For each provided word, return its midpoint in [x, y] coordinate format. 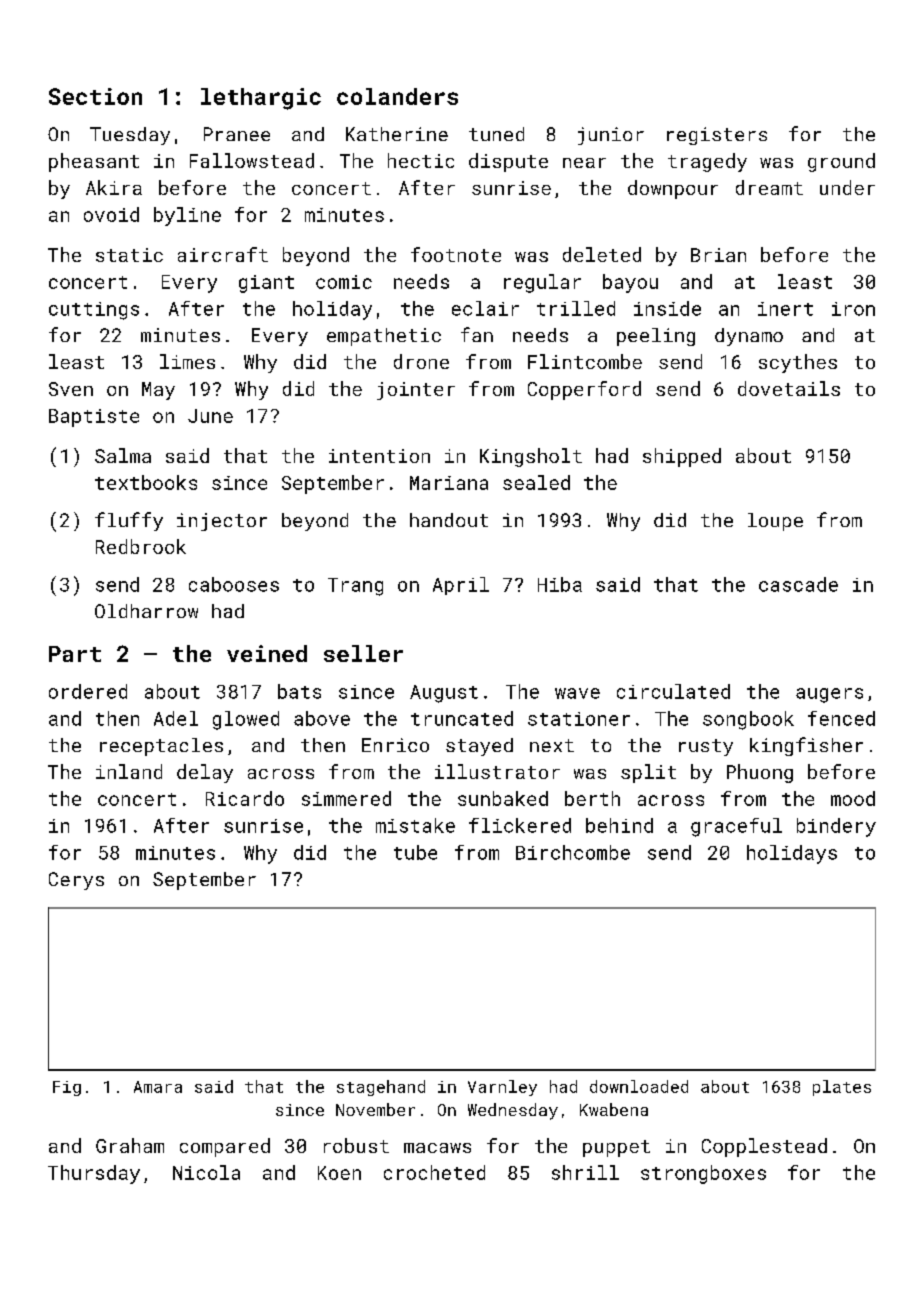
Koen [339, 1173]
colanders [397, 96]
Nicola [206, 1172]
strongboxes [703, 1174]
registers [717, 136]
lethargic [261, 99]
